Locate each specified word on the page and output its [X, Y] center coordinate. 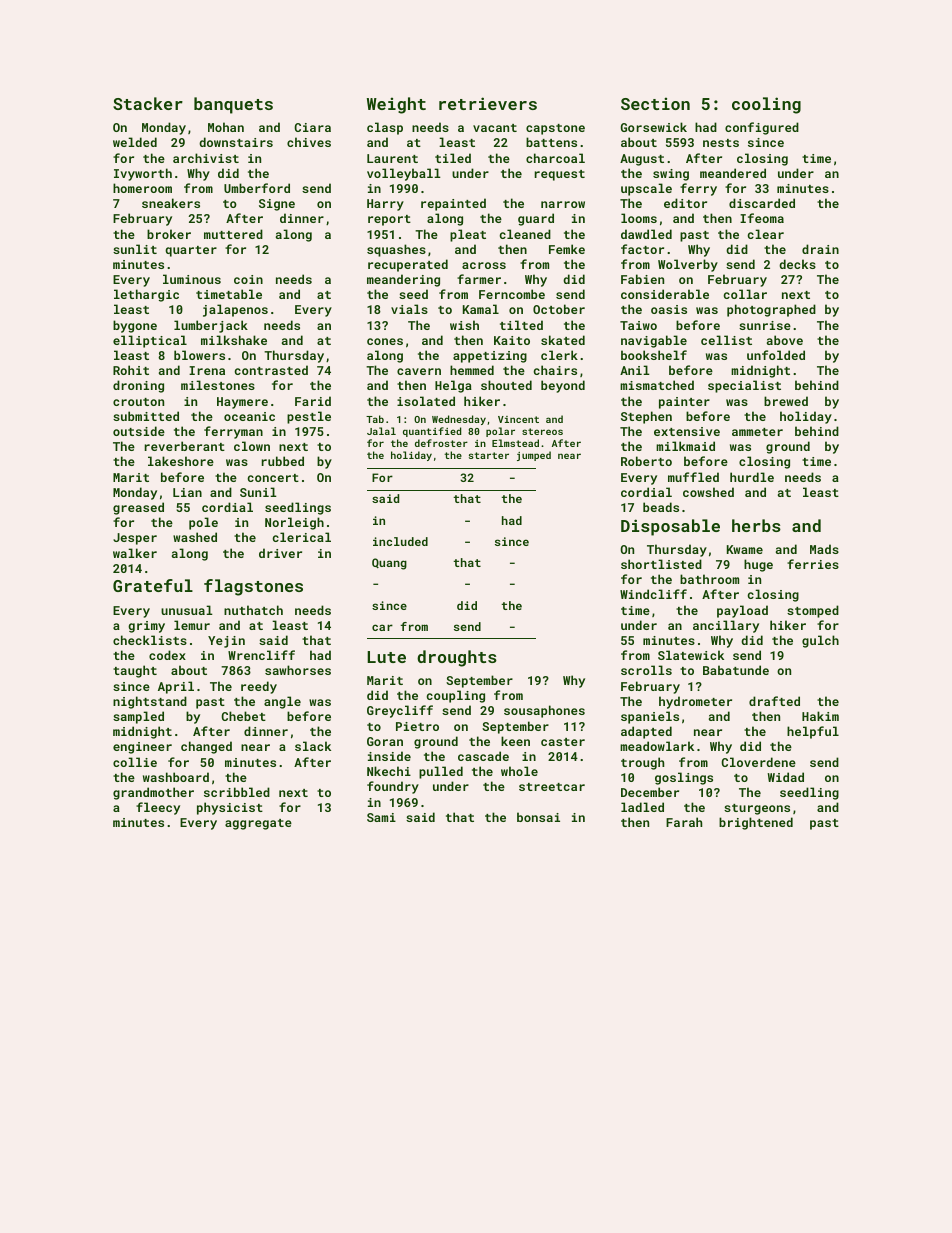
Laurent [392, 158]
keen [515, 741]
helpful [813, 732]
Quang [389, 564]
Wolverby [688, 265]
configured [762, 128]
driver [280, 553]
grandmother [153, 793]
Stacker [148, 103]
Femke [567, 249]
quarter [191, 251]
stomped [813, 611]
